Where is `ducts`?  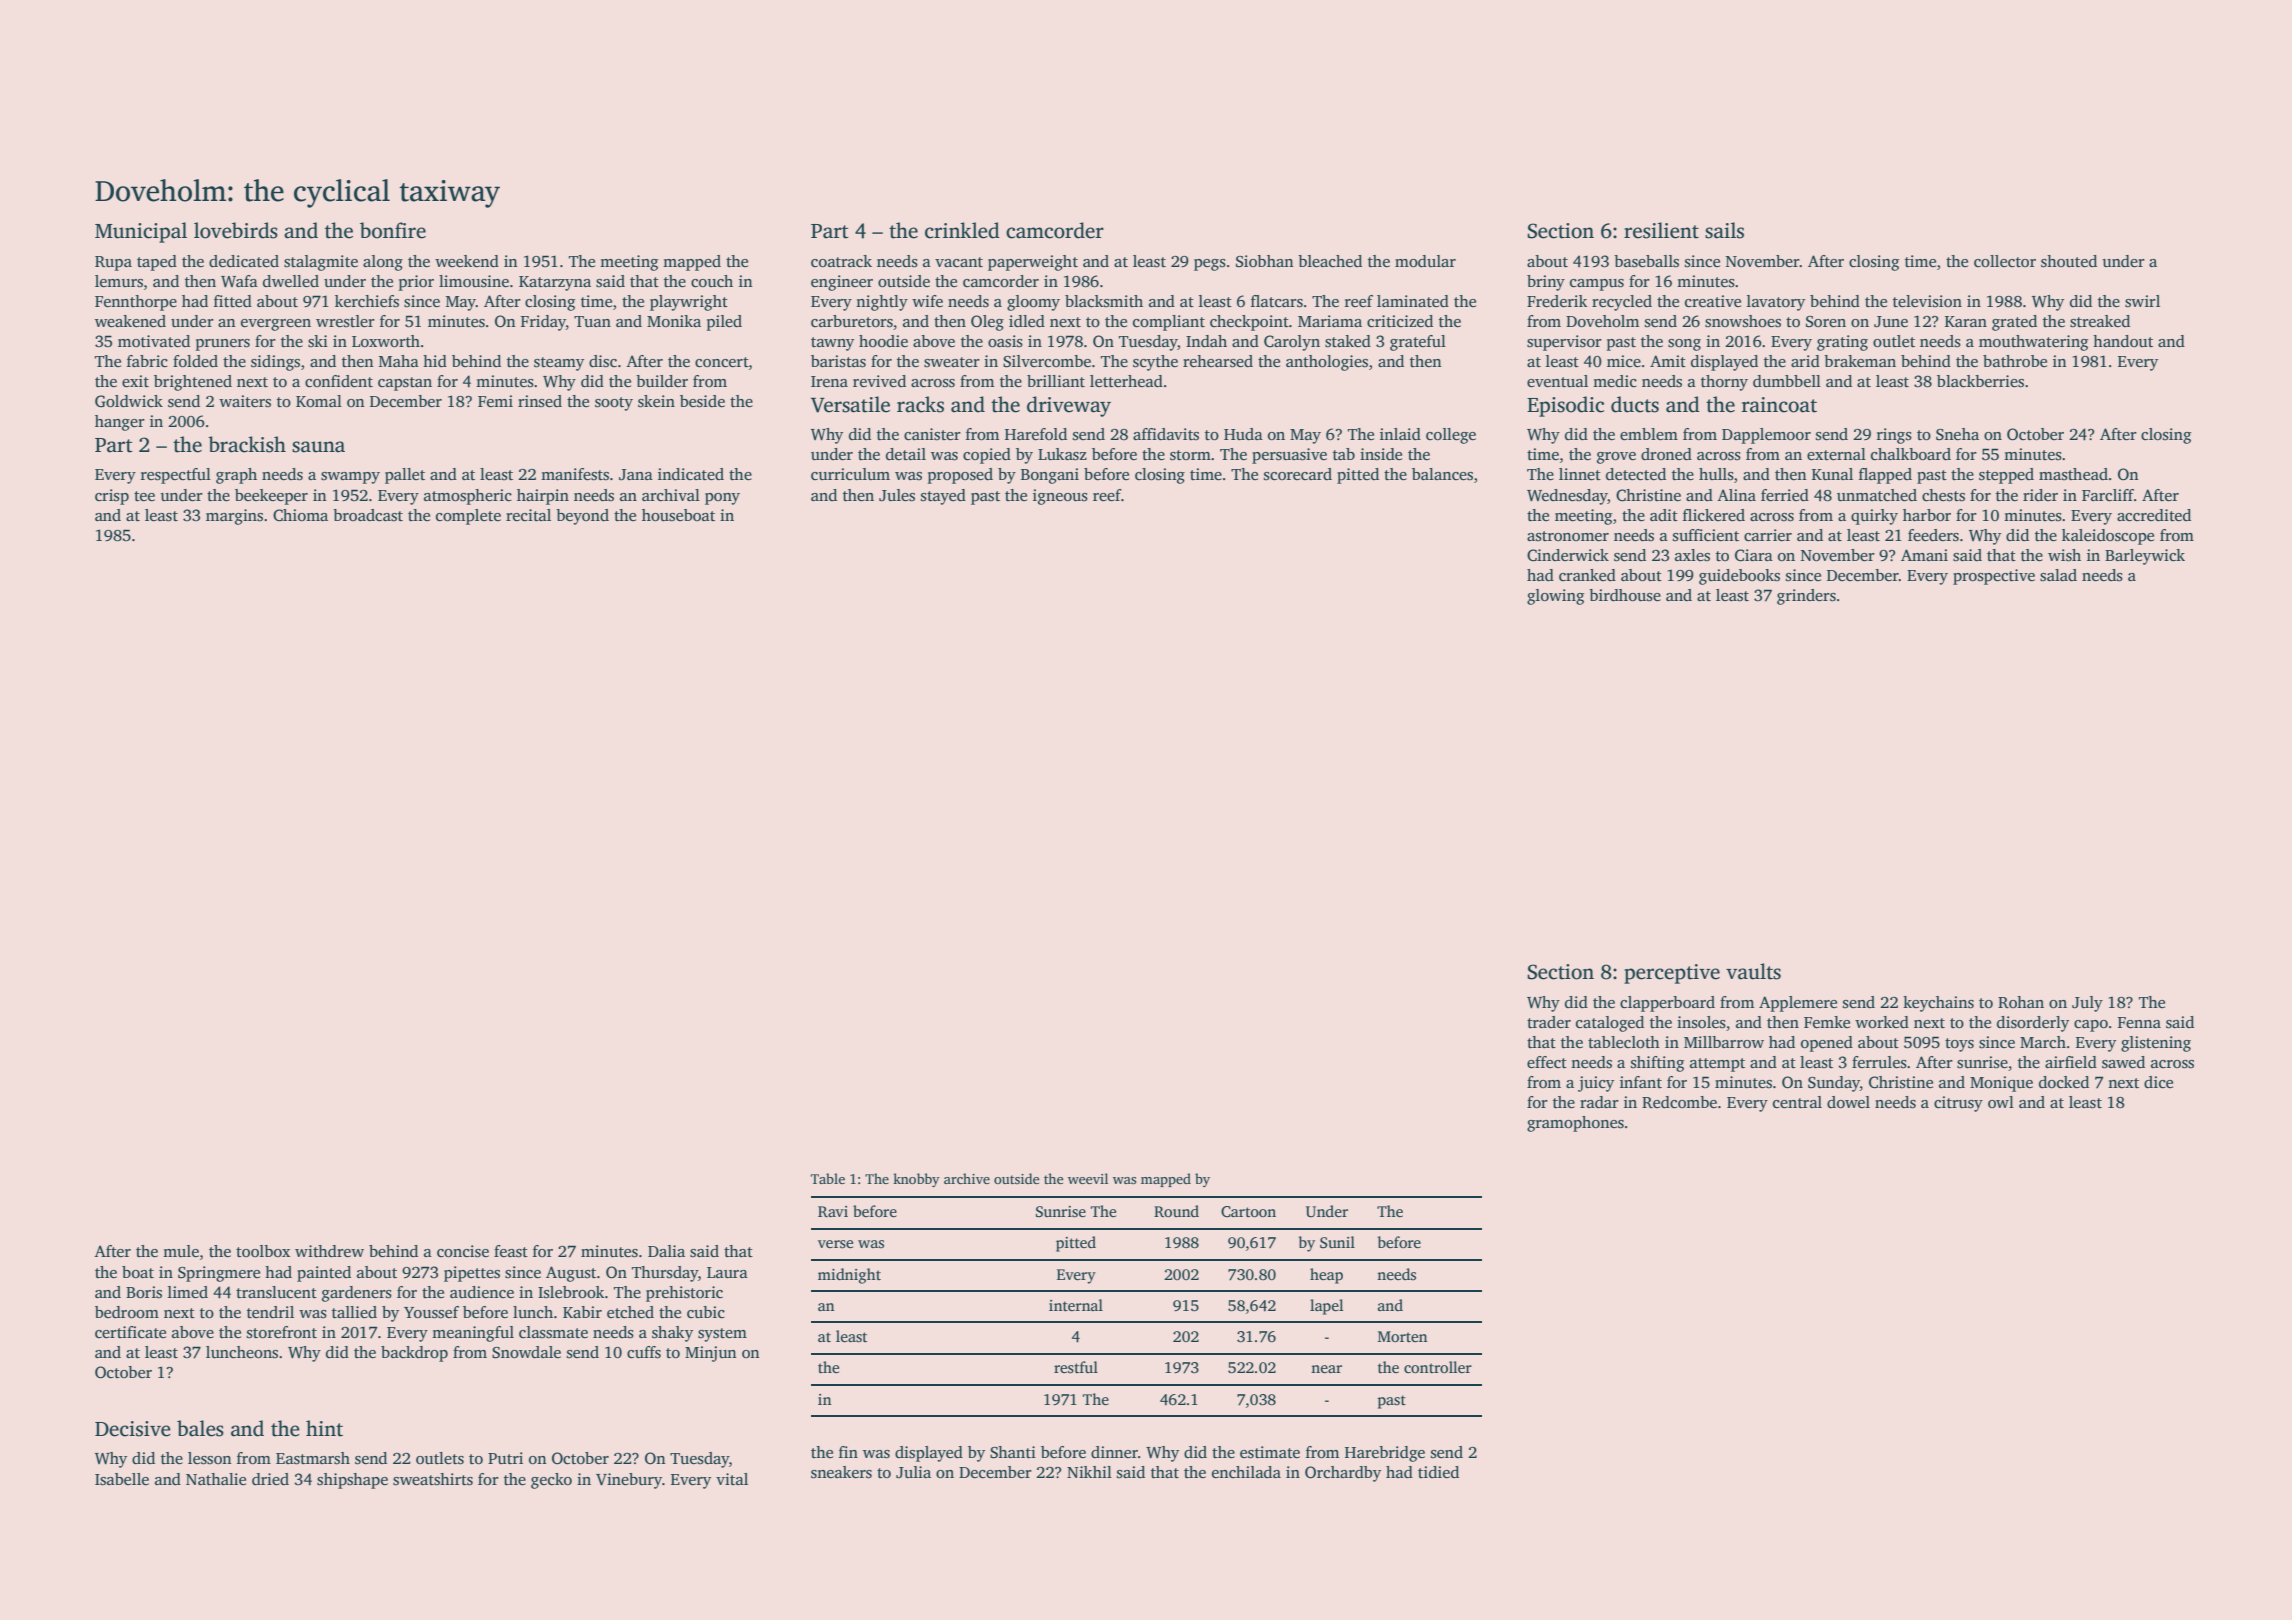 ducts is located at coordinates (1635, 404).
